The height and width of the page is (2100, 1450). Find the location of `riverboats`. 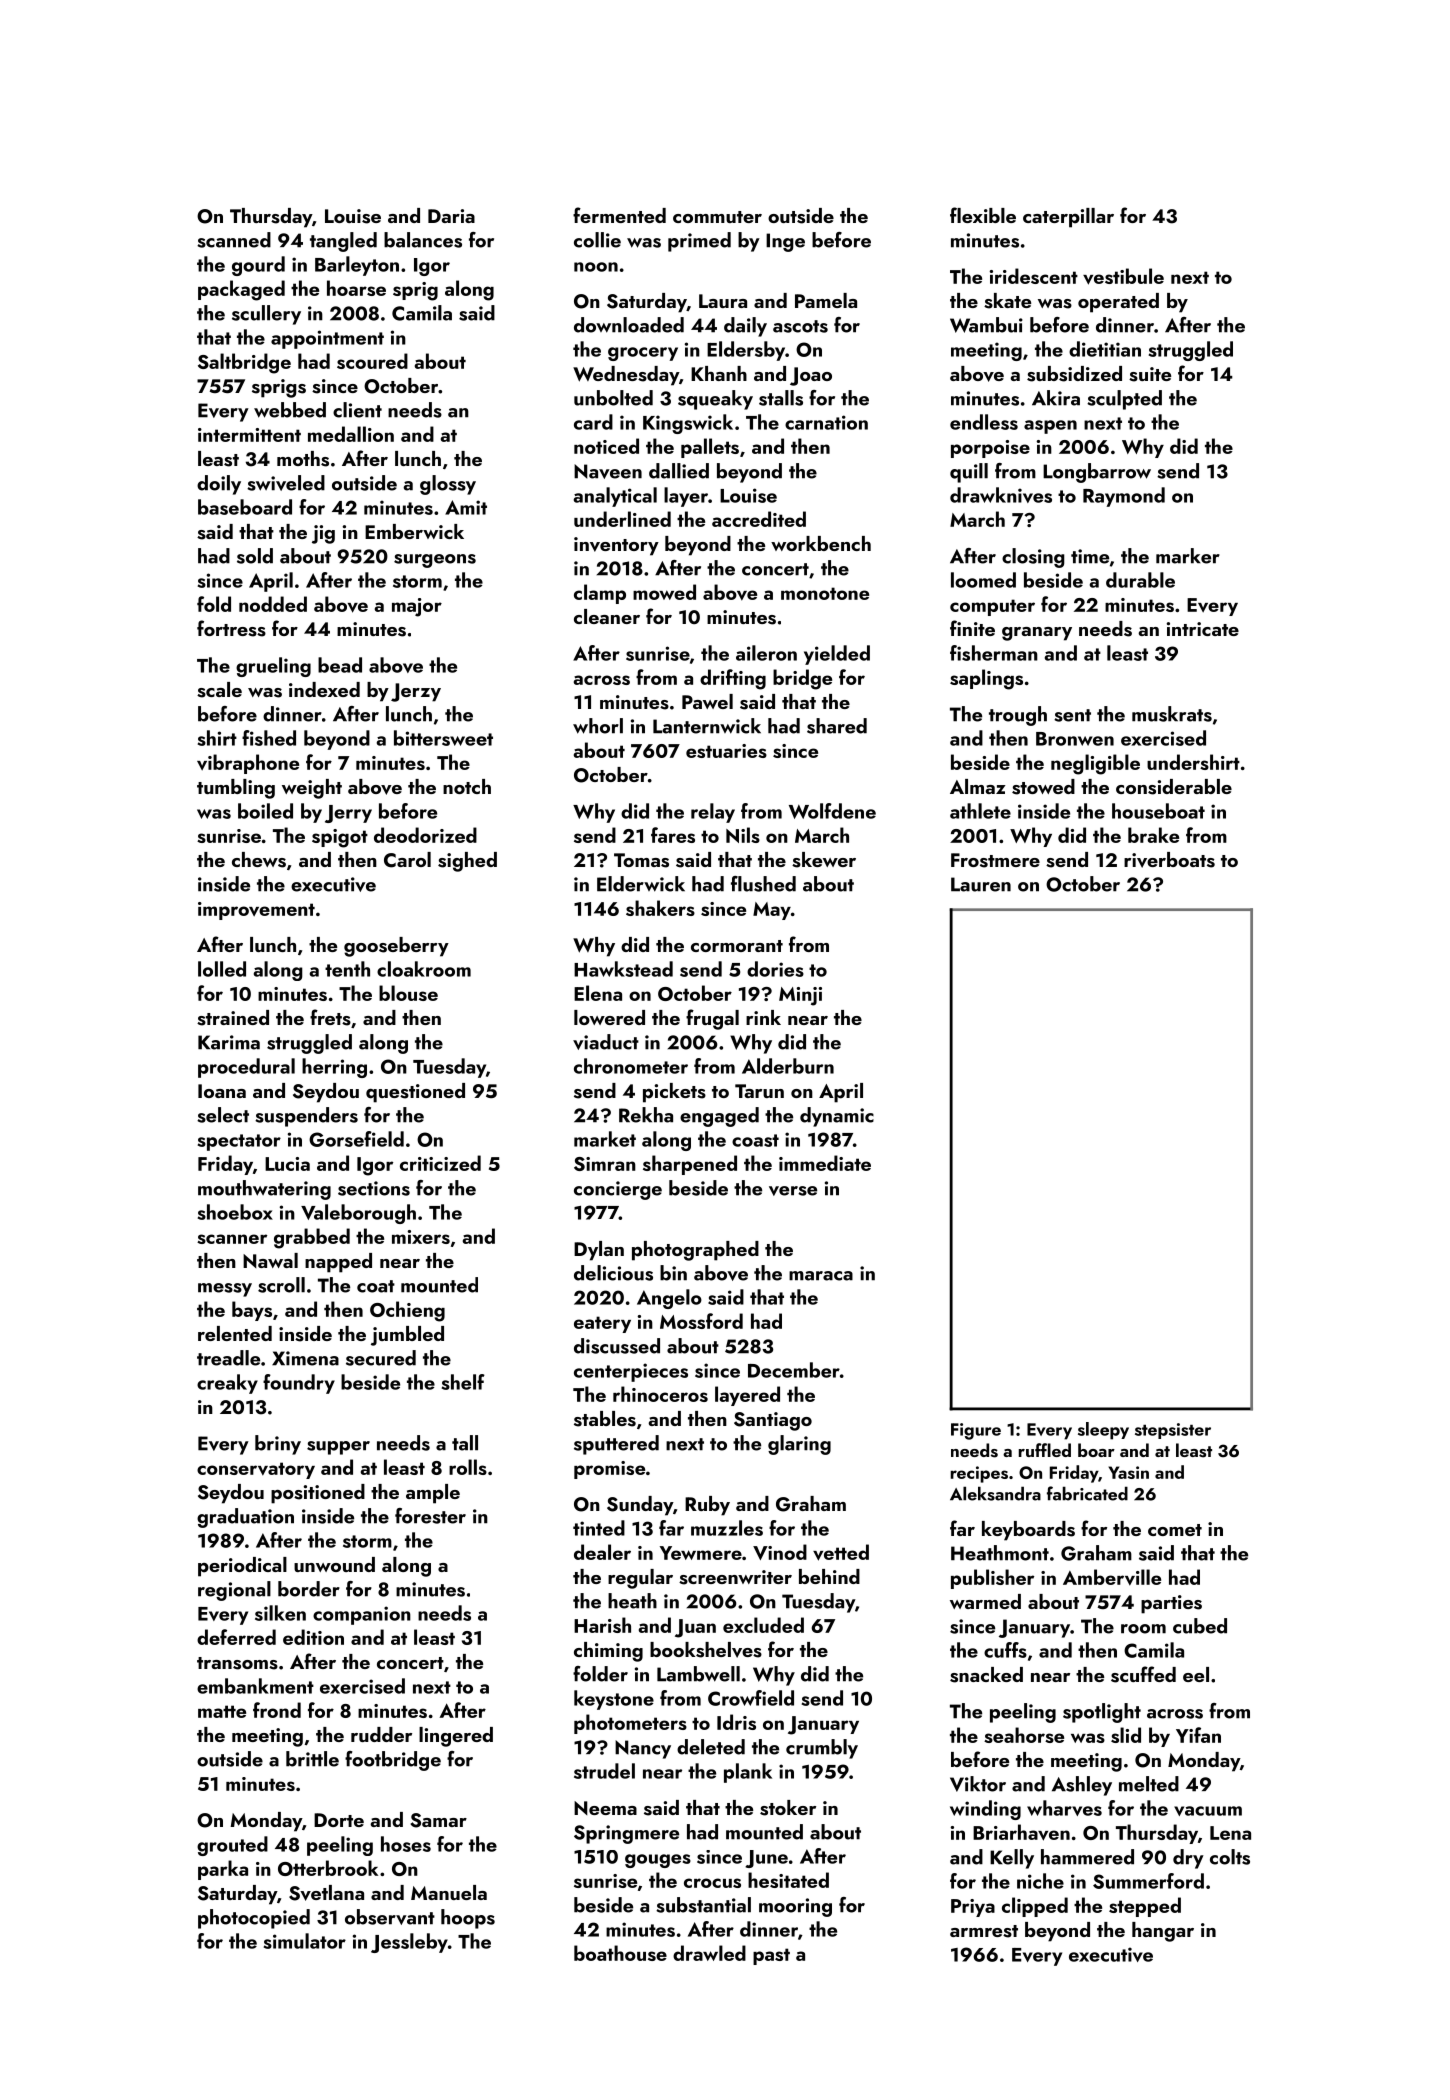

riverboats is located at coordinates (1169, 860).
